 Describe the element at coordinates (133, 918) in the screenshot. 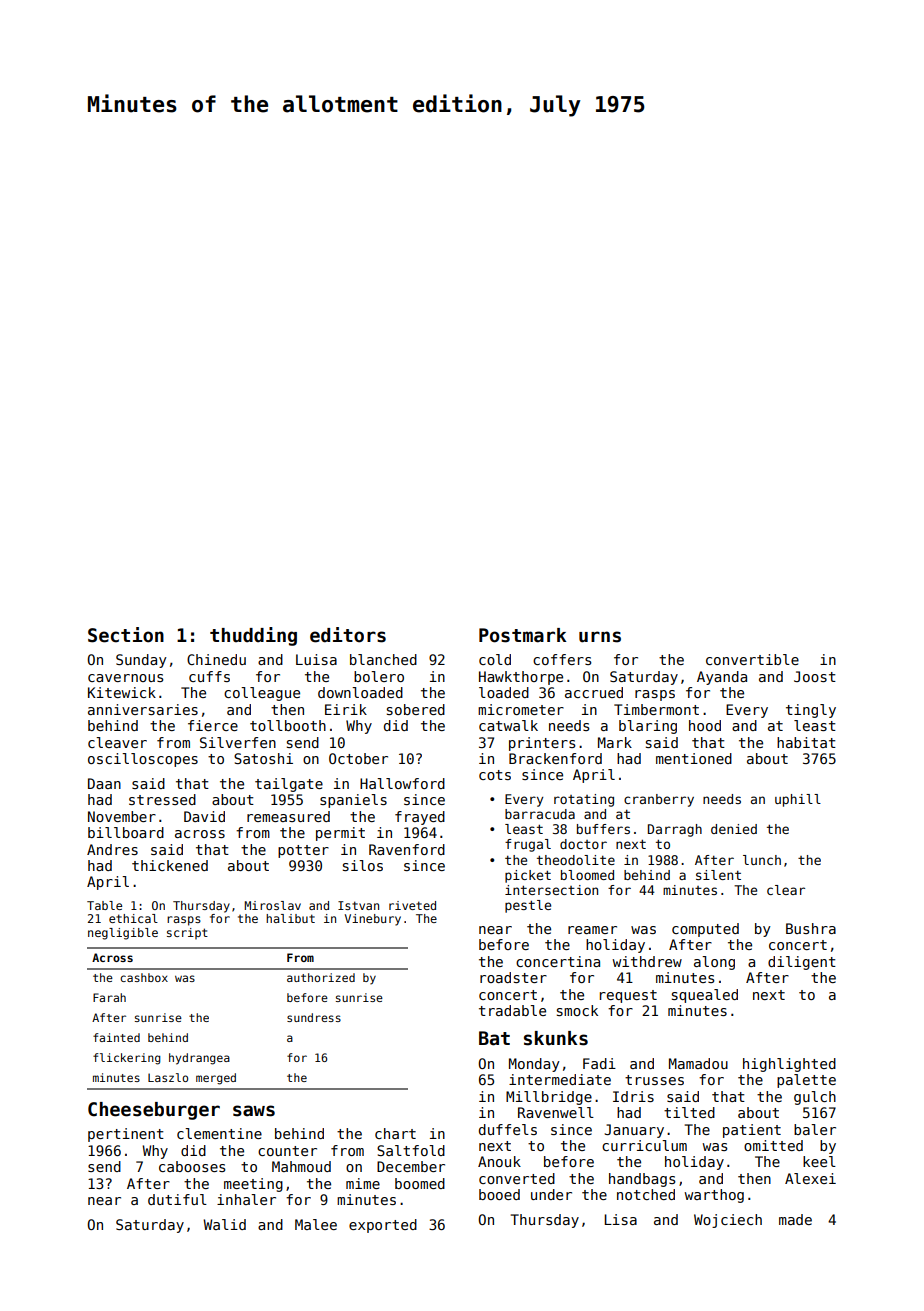

I see `ethical` at that location.
